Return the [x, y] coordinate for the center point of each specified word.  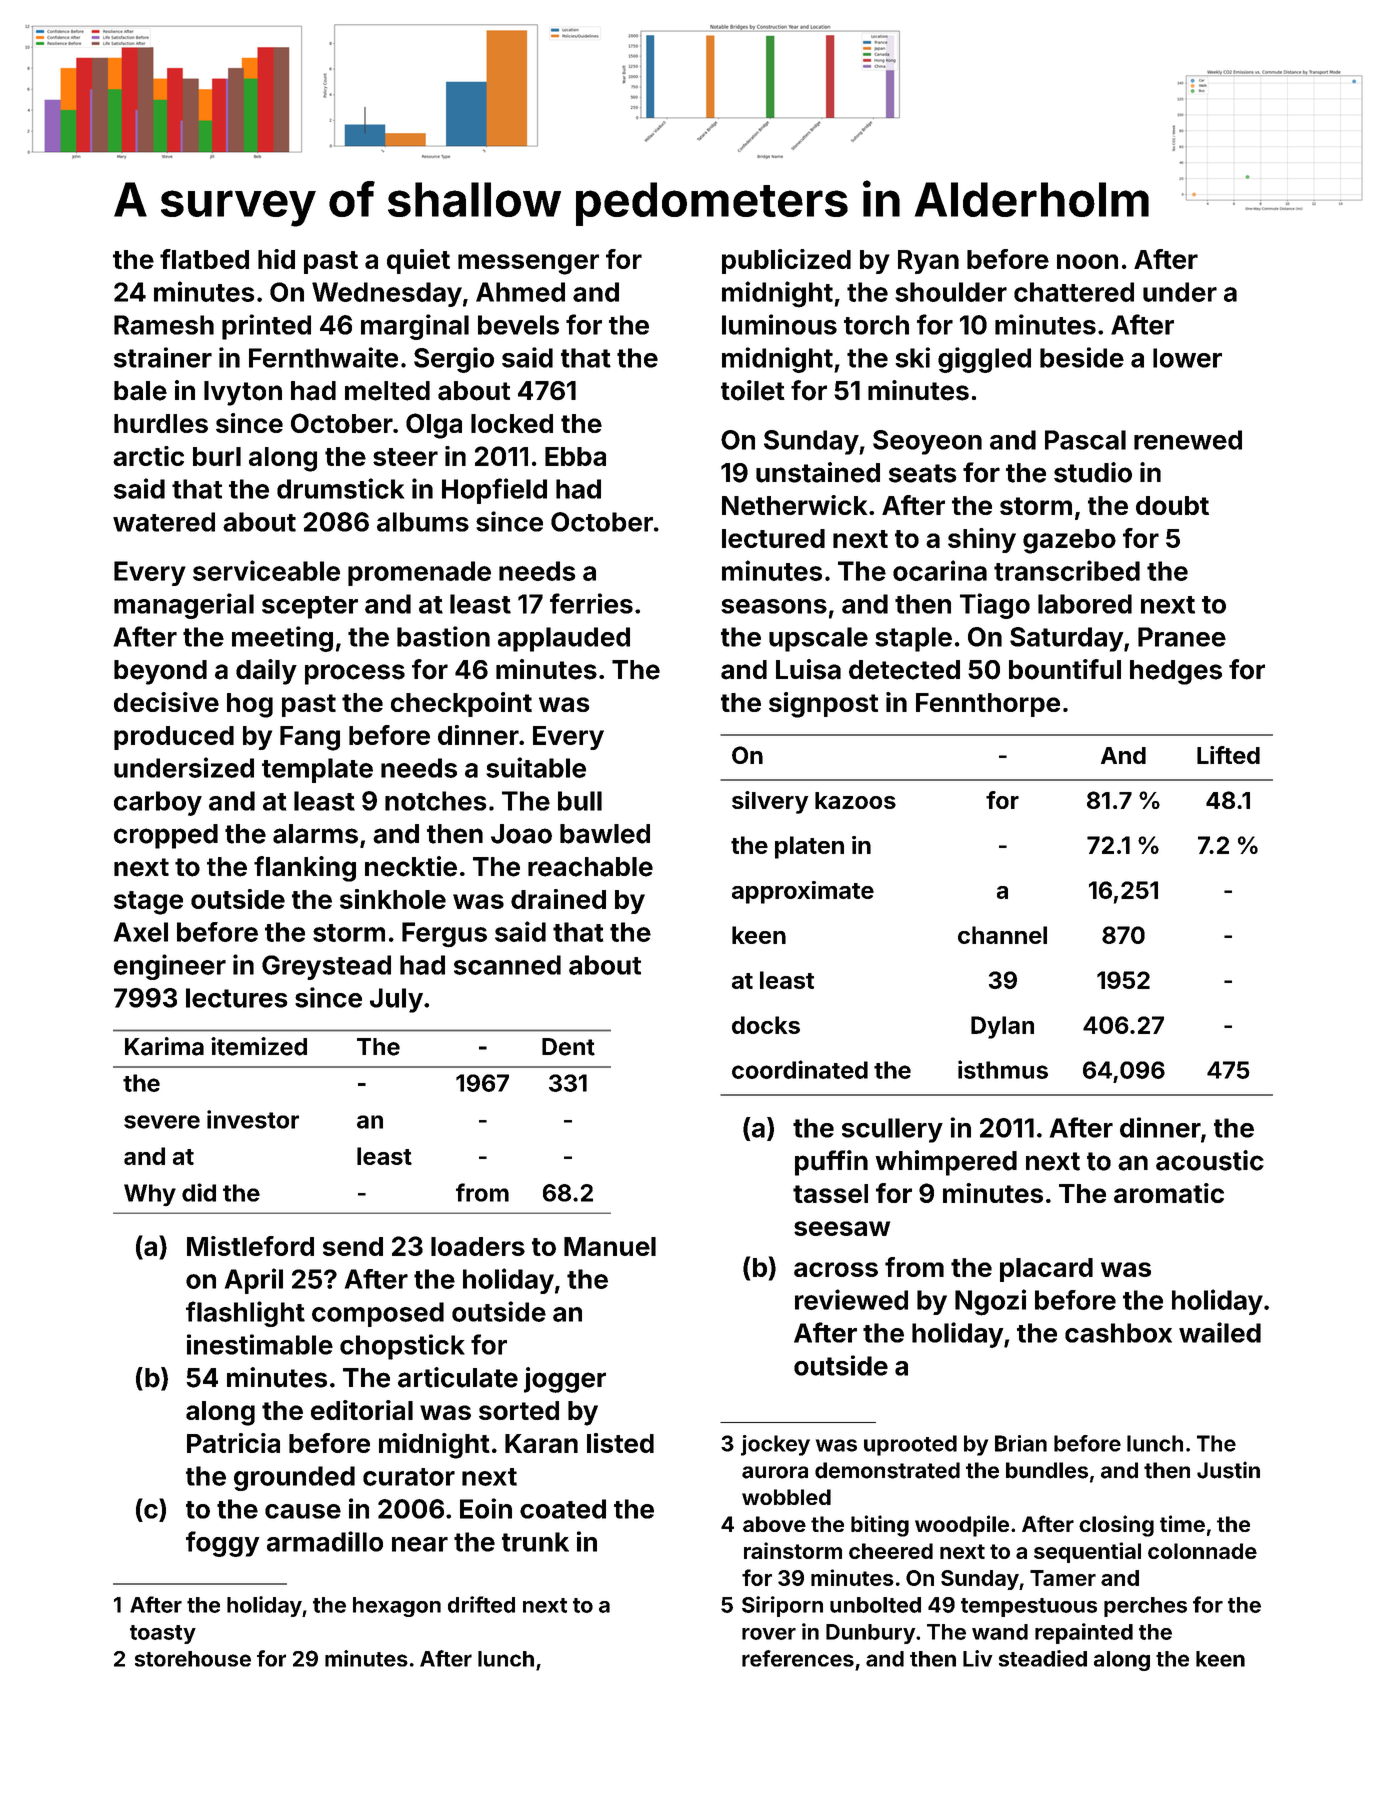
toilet [753, 390]
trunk [535, 1542]
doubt [1172, 505]
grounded [294, 1478]
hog [250, 705]
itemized [259, 1046]
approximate [803, 892]
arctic [148, 456]
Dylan [1002, 1027]
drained [558, 899]
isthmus [1003, 1069]
